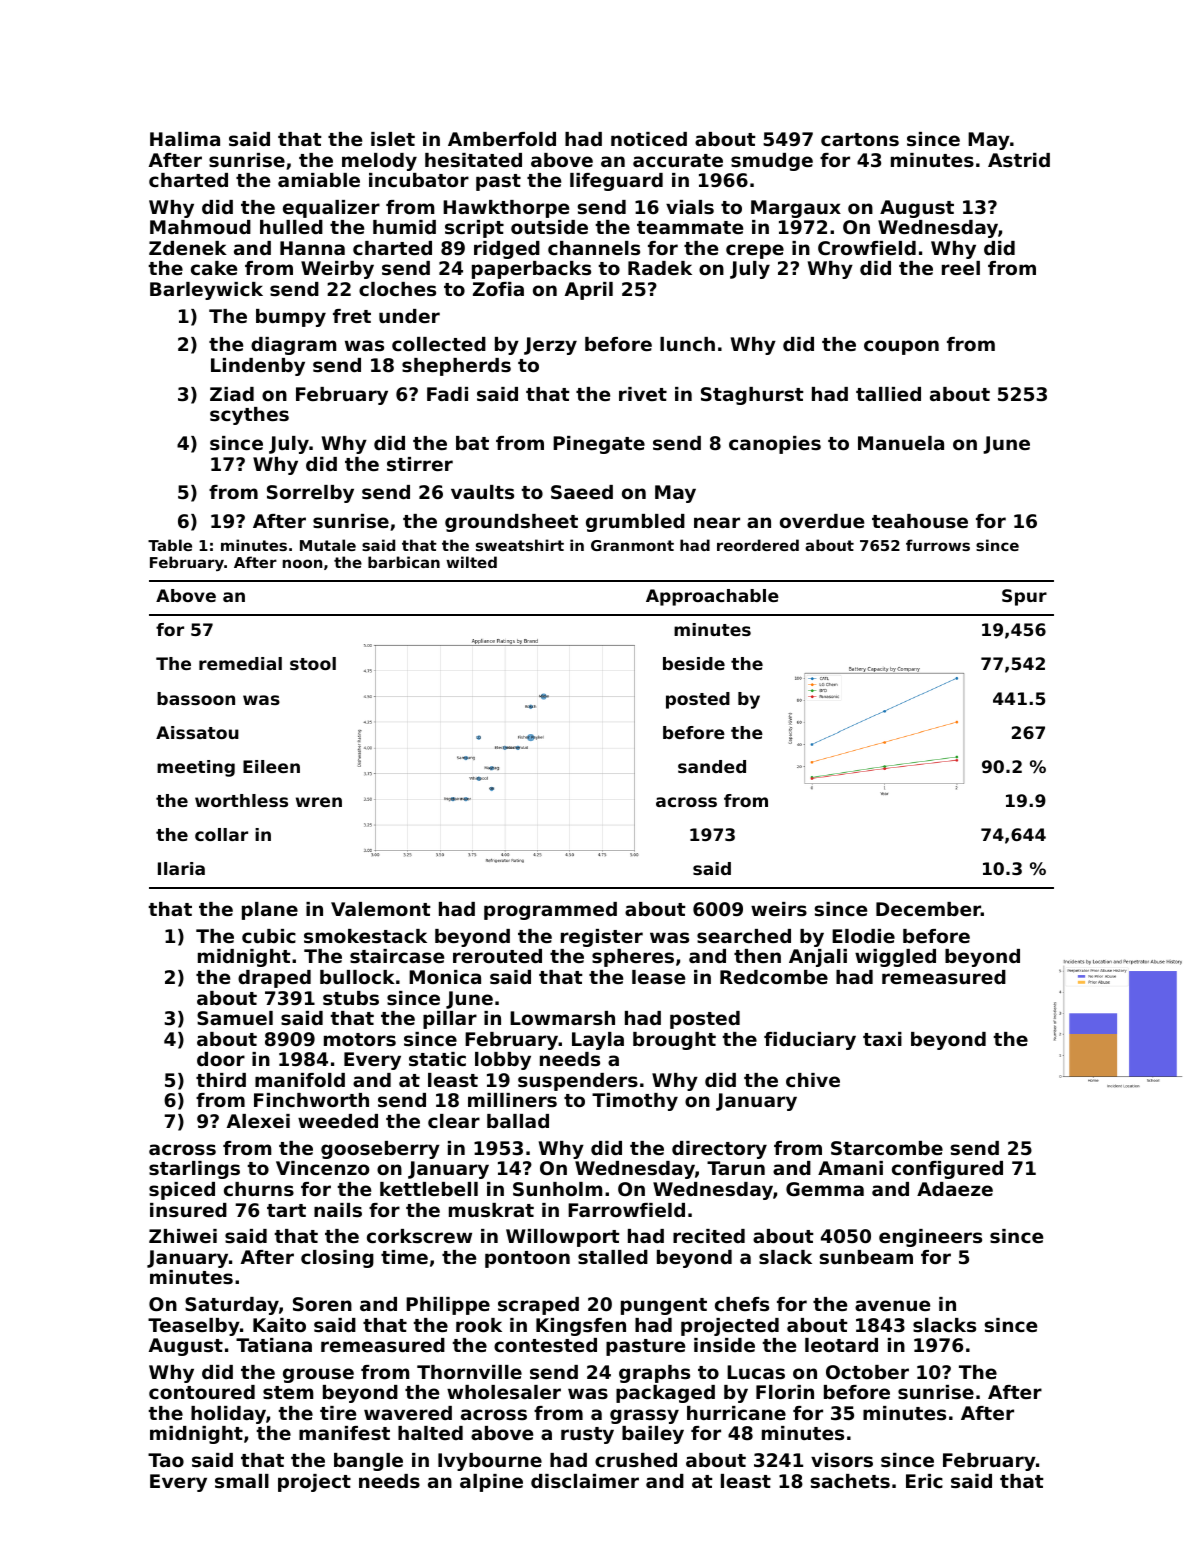  What do you see at coordinates (895, 958) in the page?
I see `wiggled` at bounding box center [895, 958].
